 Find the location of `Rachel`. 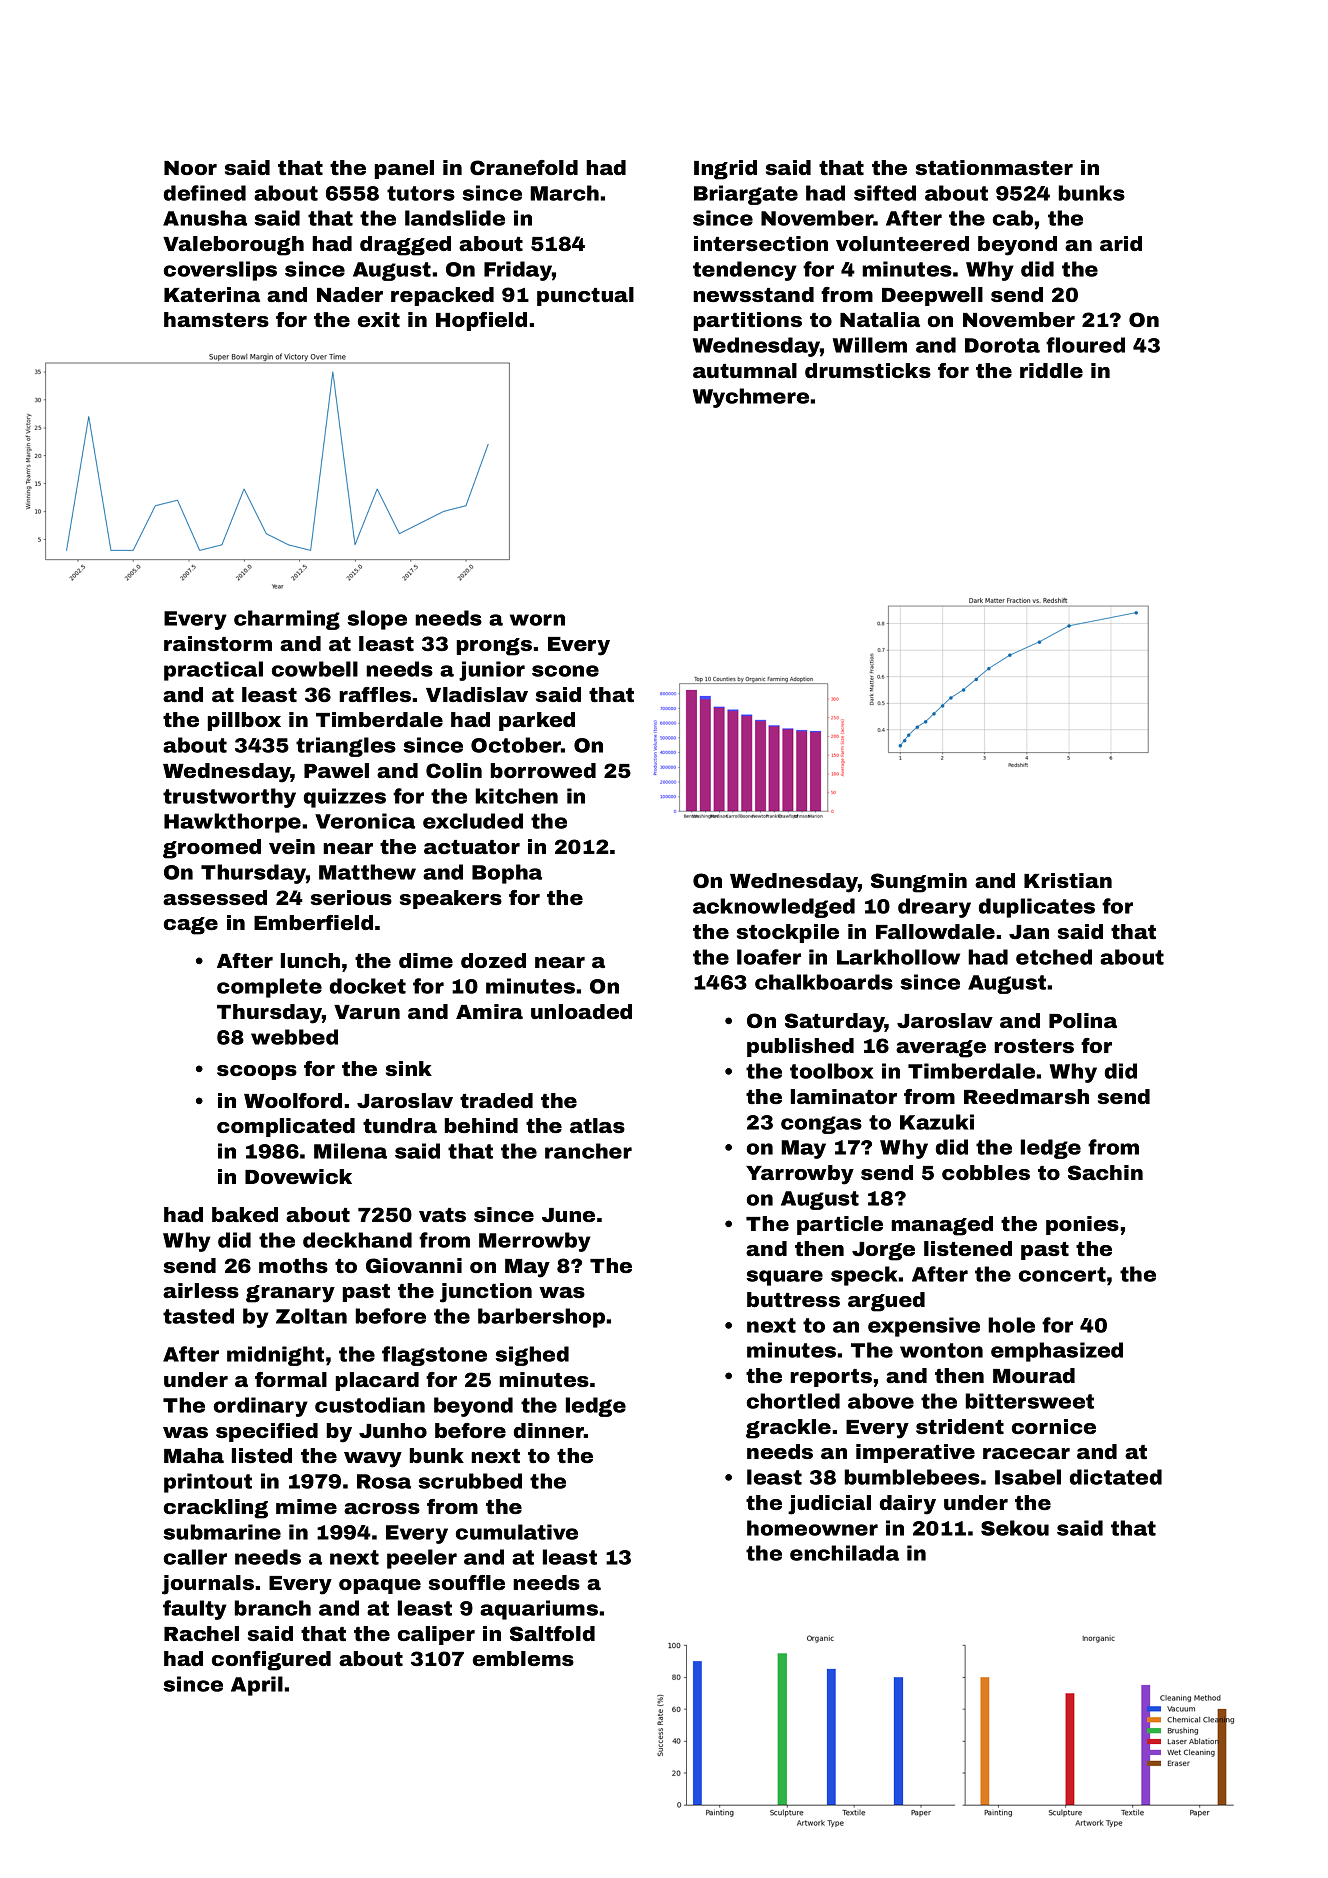

Rachel is located at coordinates (201, 1633).
